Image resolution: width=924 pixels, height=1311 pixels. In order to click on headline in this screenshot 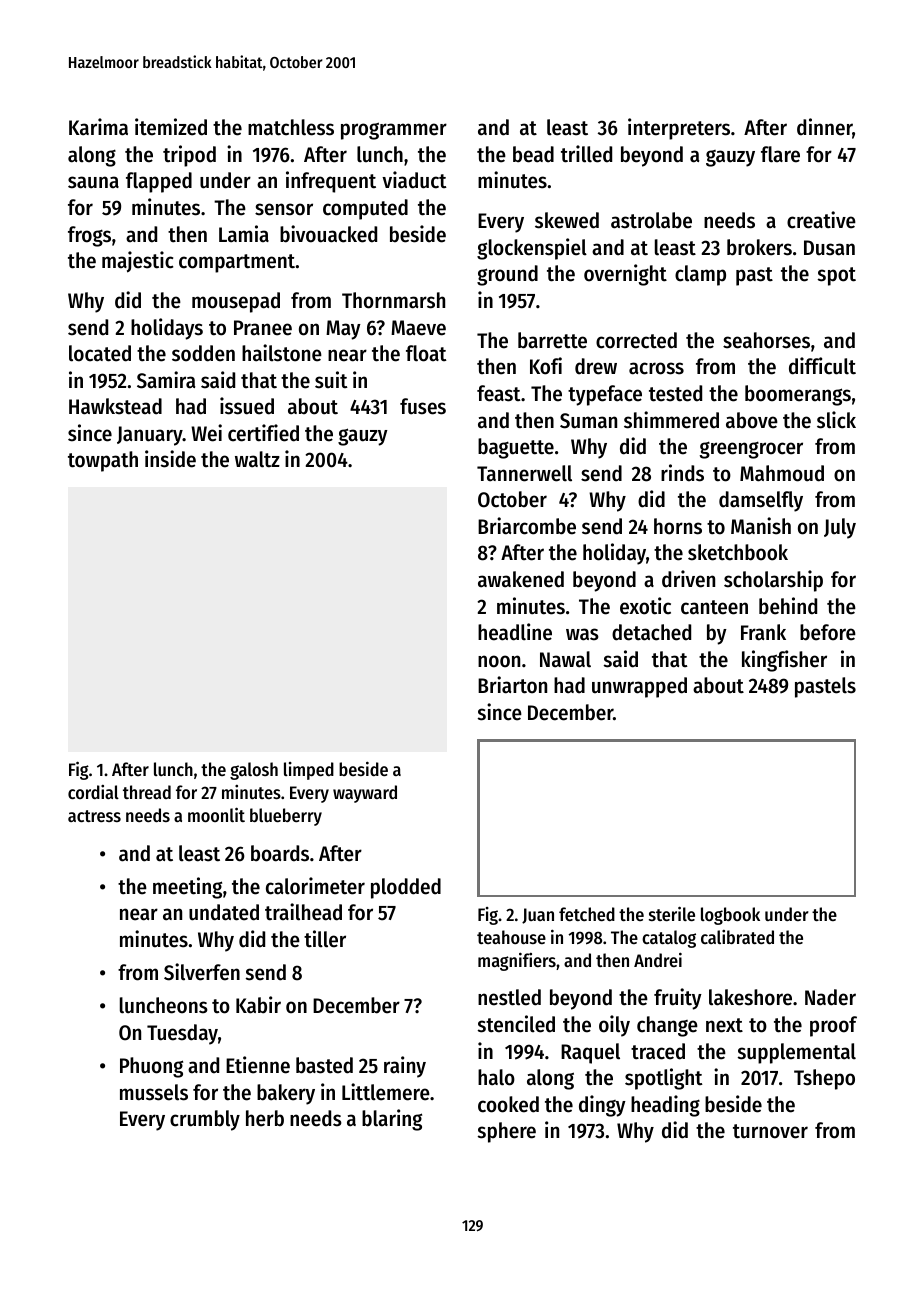, I will do `click(515, 632)`.
